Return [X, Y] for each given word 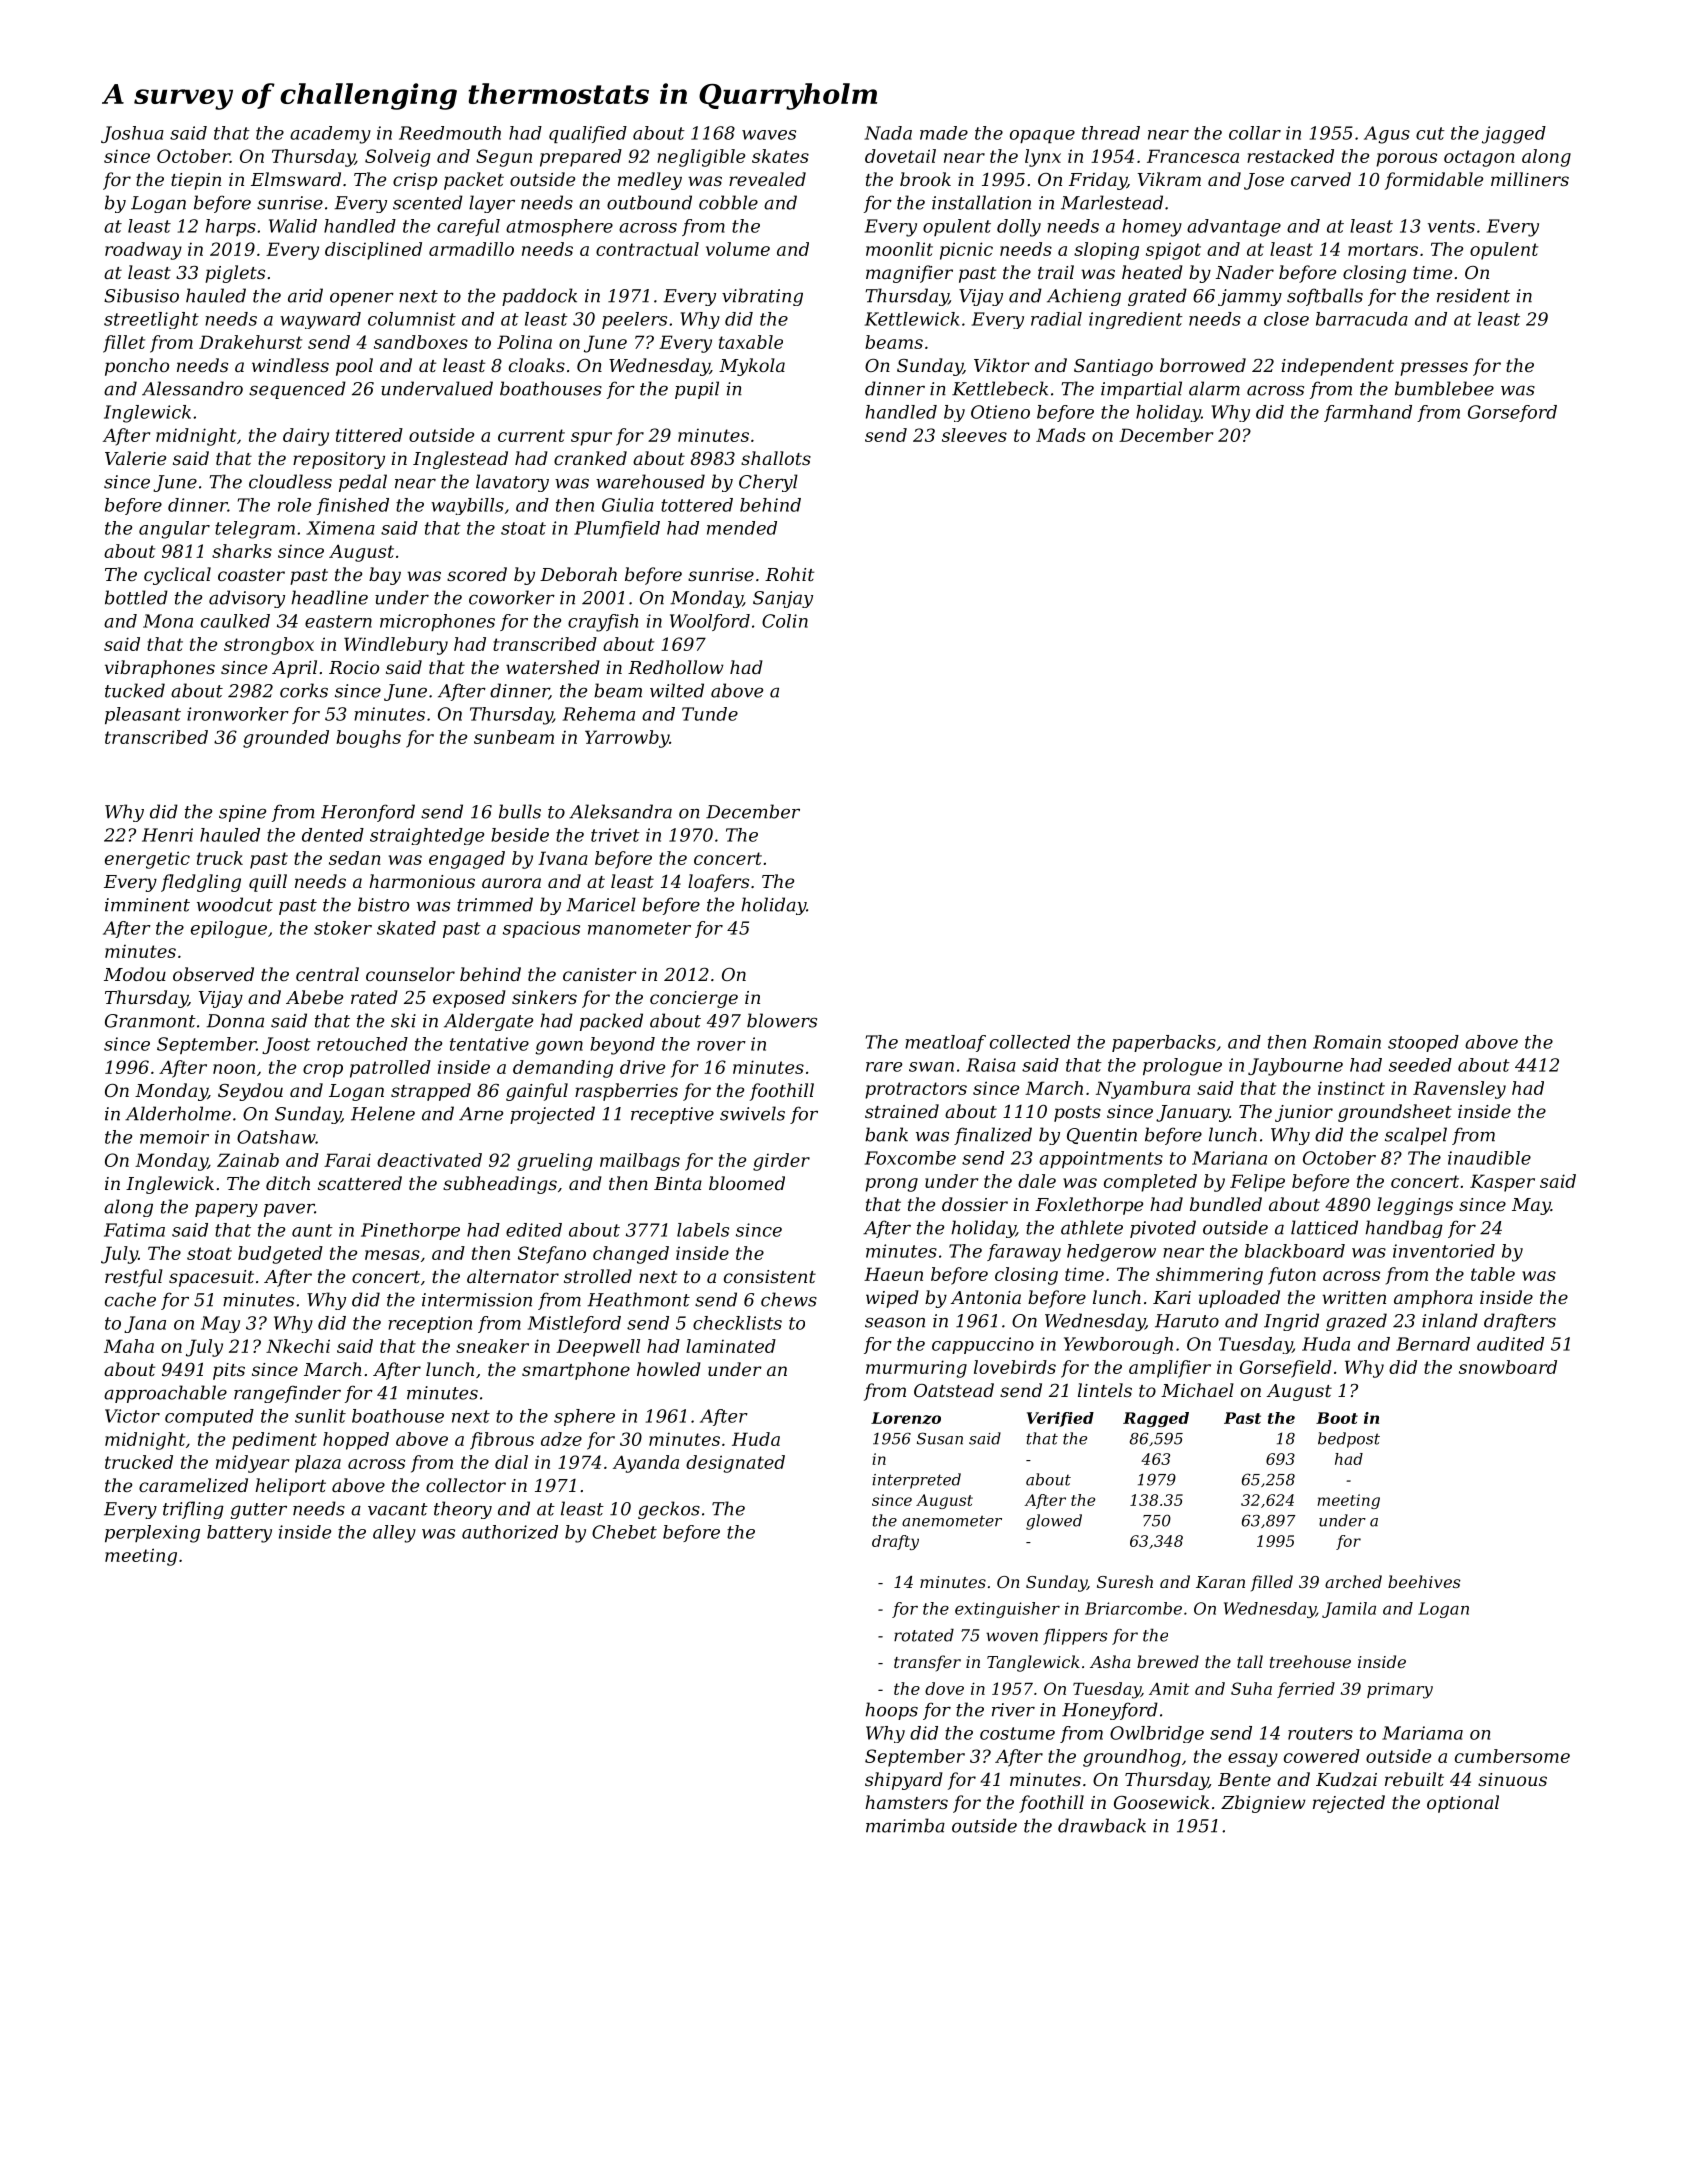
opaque [1042, 136]
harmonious [422, 881]
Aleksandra [620, 811]
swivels [752, 1113]
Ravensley [1459, 1090]
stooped [1423, 1043]
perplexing [152, 1534]
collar [1255, 133]
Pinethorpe [410, 1231]
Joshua [132, 134]
